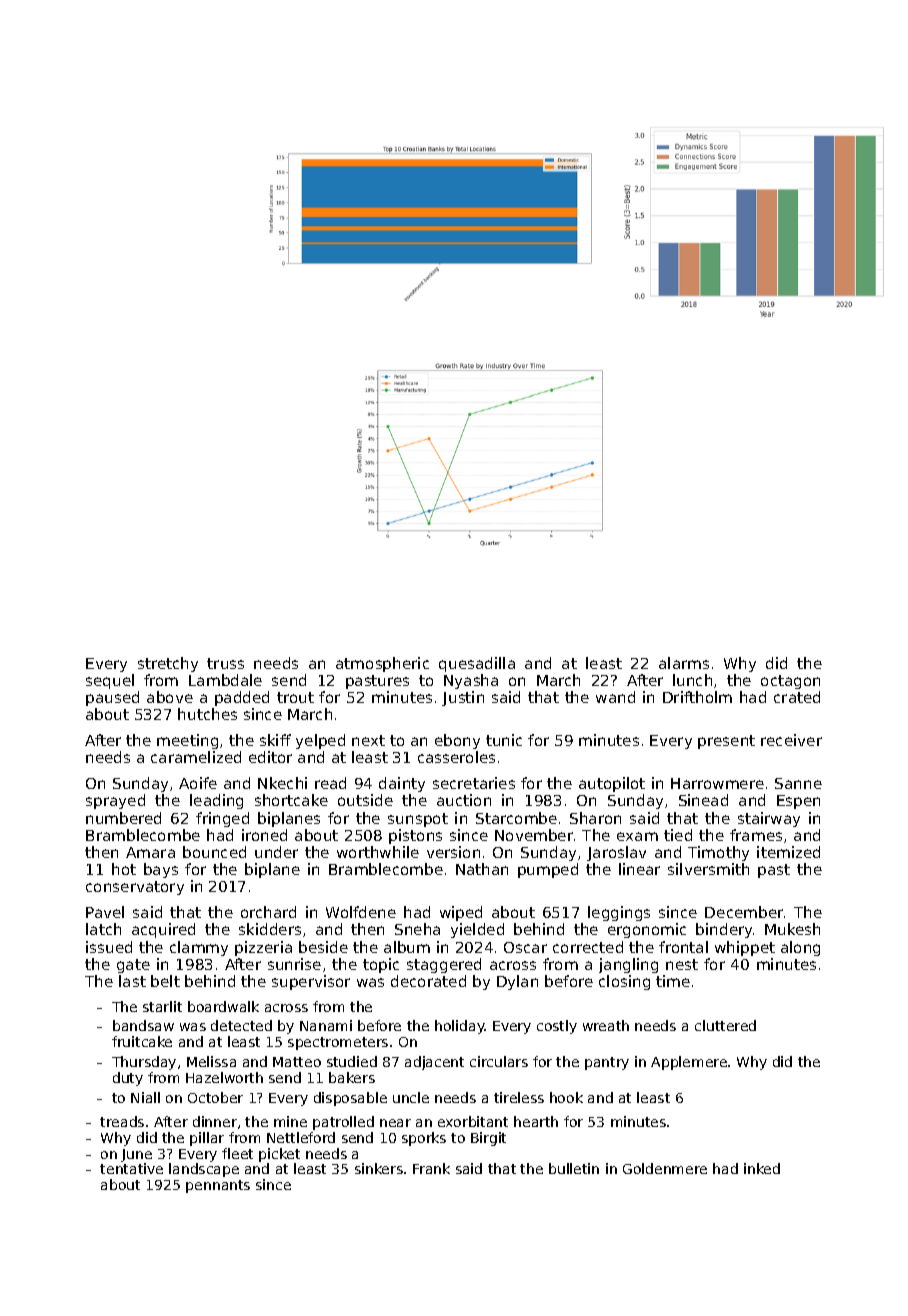 The height and width of the screenshot is (1316, 908). Describe the element at coordinates (128, 1079) in the screenshot. I see `duty` at that location.
